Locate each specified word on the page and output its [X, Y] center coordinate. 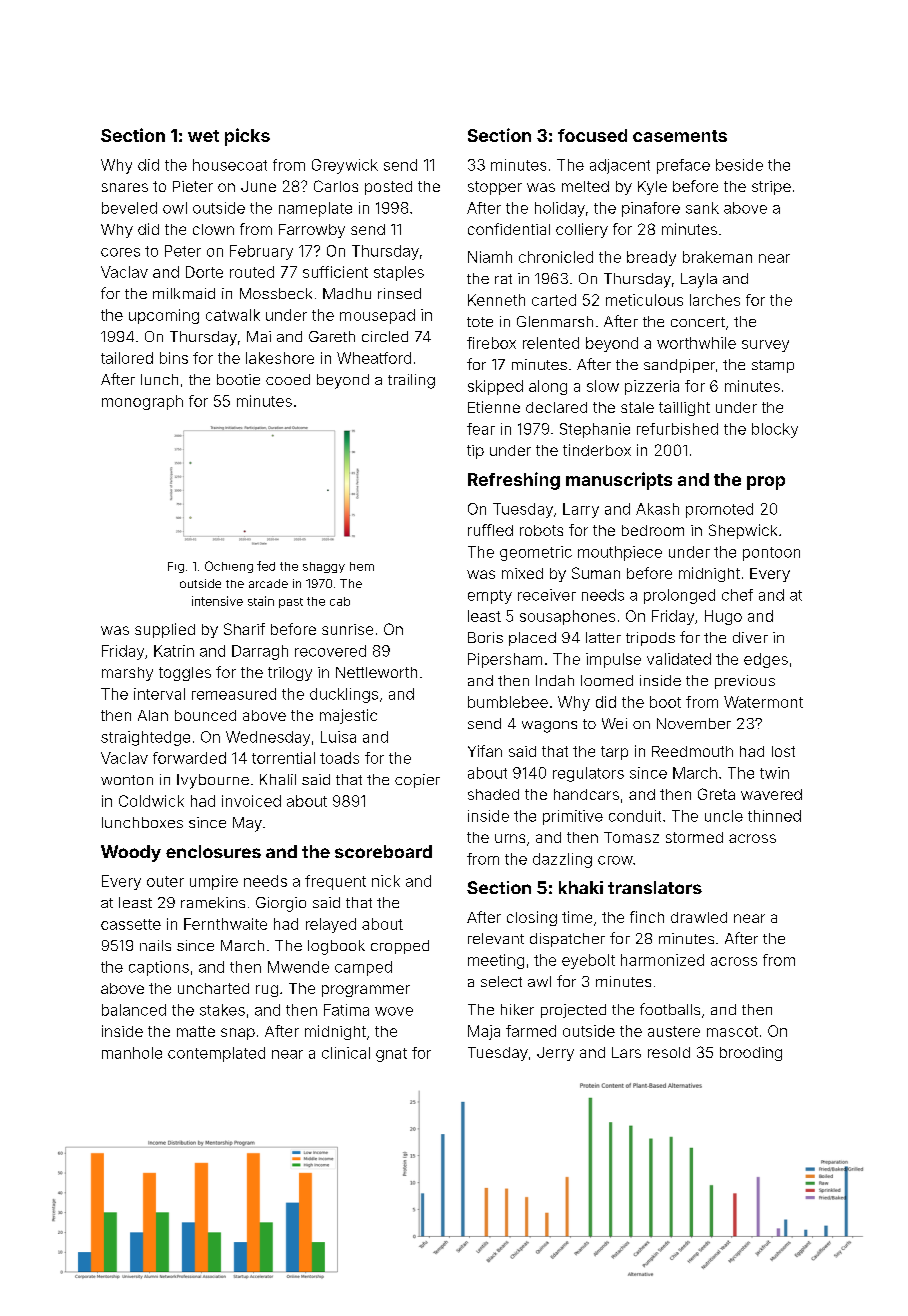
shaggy [324, 567]
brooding [751, 1054]
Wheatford [374, 358]
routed [252, 272]
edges [766, 660]
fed [266, 566]
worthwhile [696, 343]
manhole [132, 1053]
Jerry [555, 1054]
